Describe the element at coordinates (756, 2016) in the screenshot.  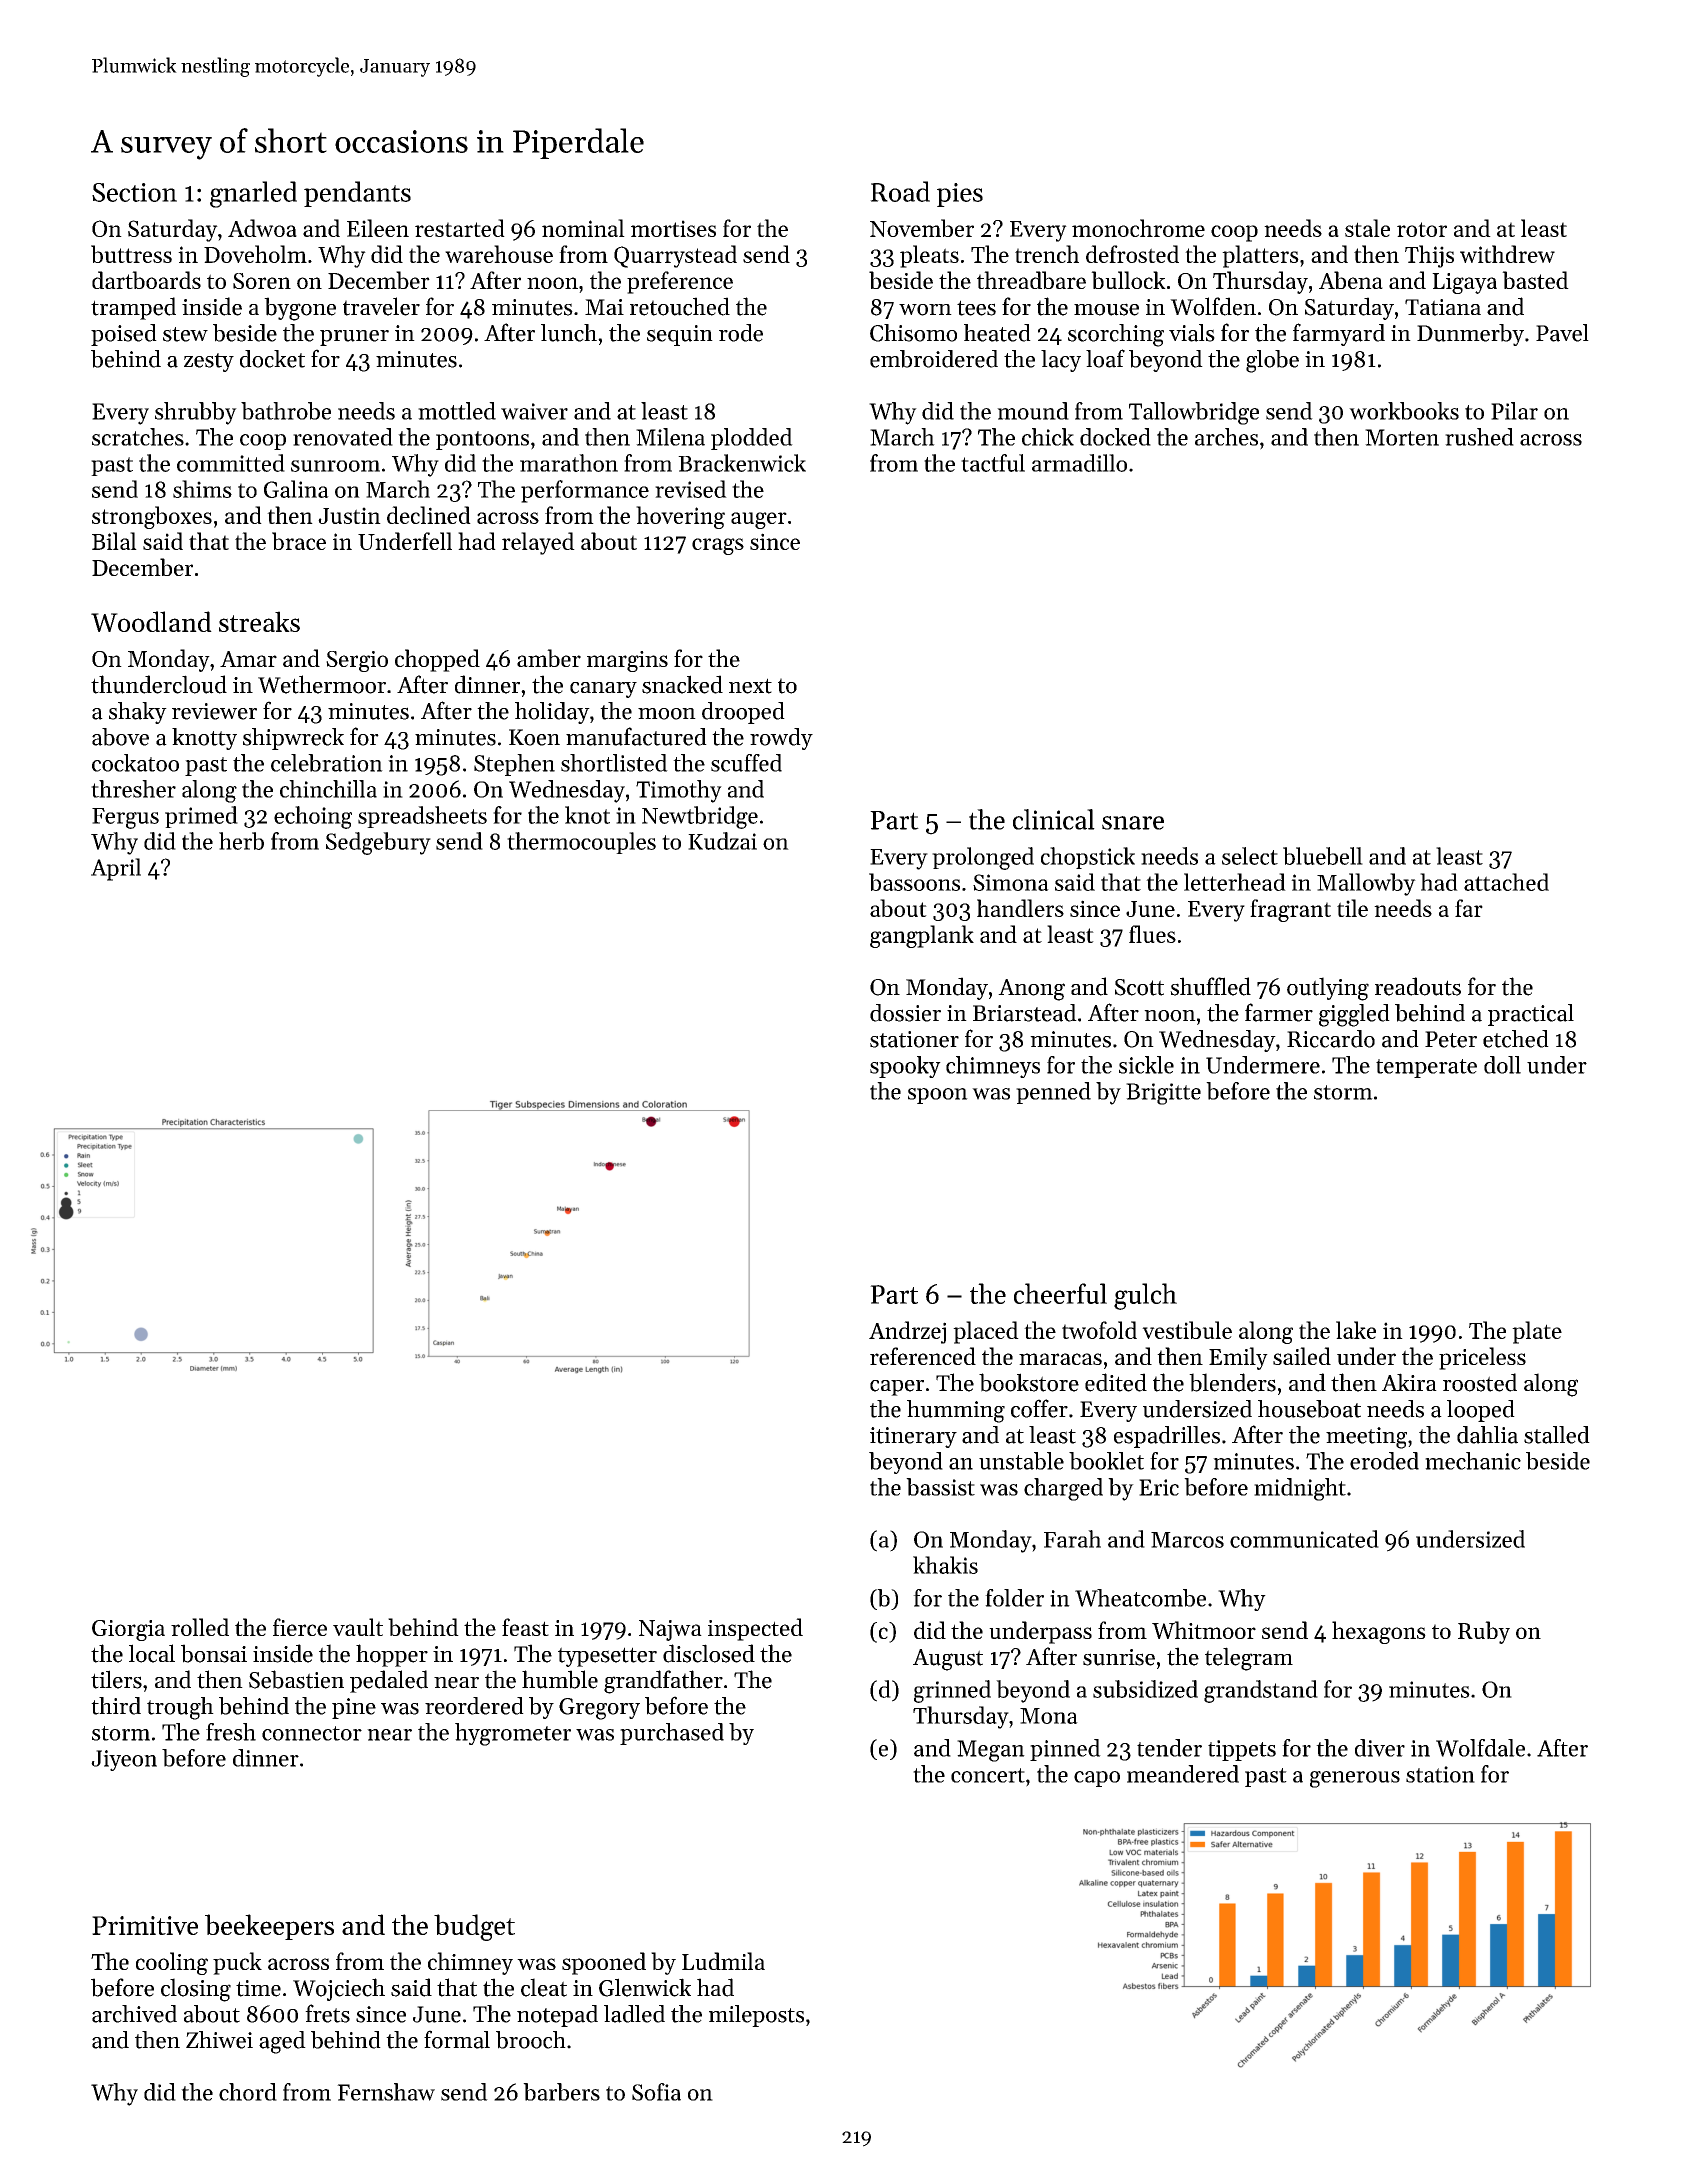
I see `mileposts` at that location.
